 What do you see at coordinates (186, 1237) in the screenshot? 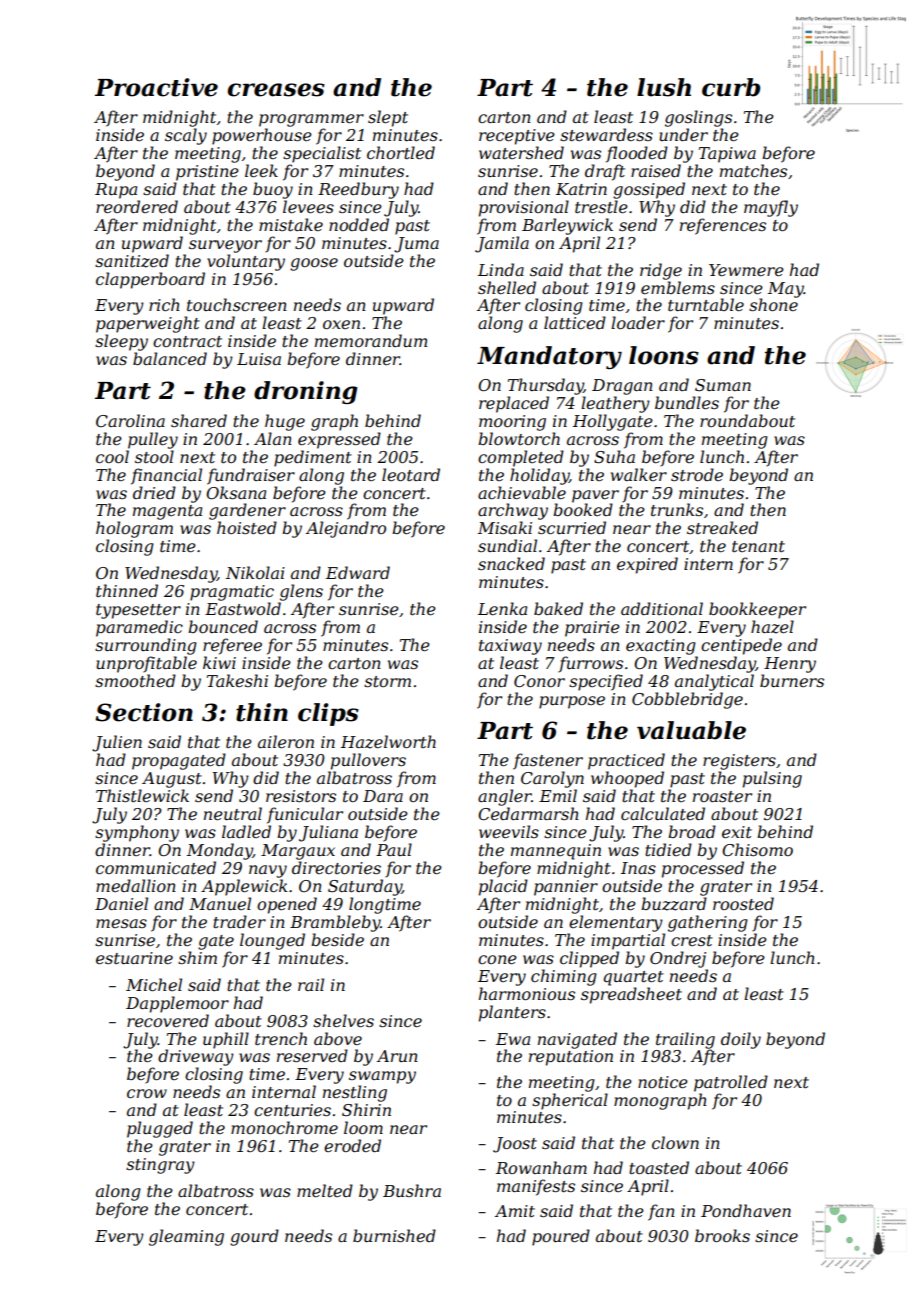
I see `gleaming` at bounding box center [186, 1237].
